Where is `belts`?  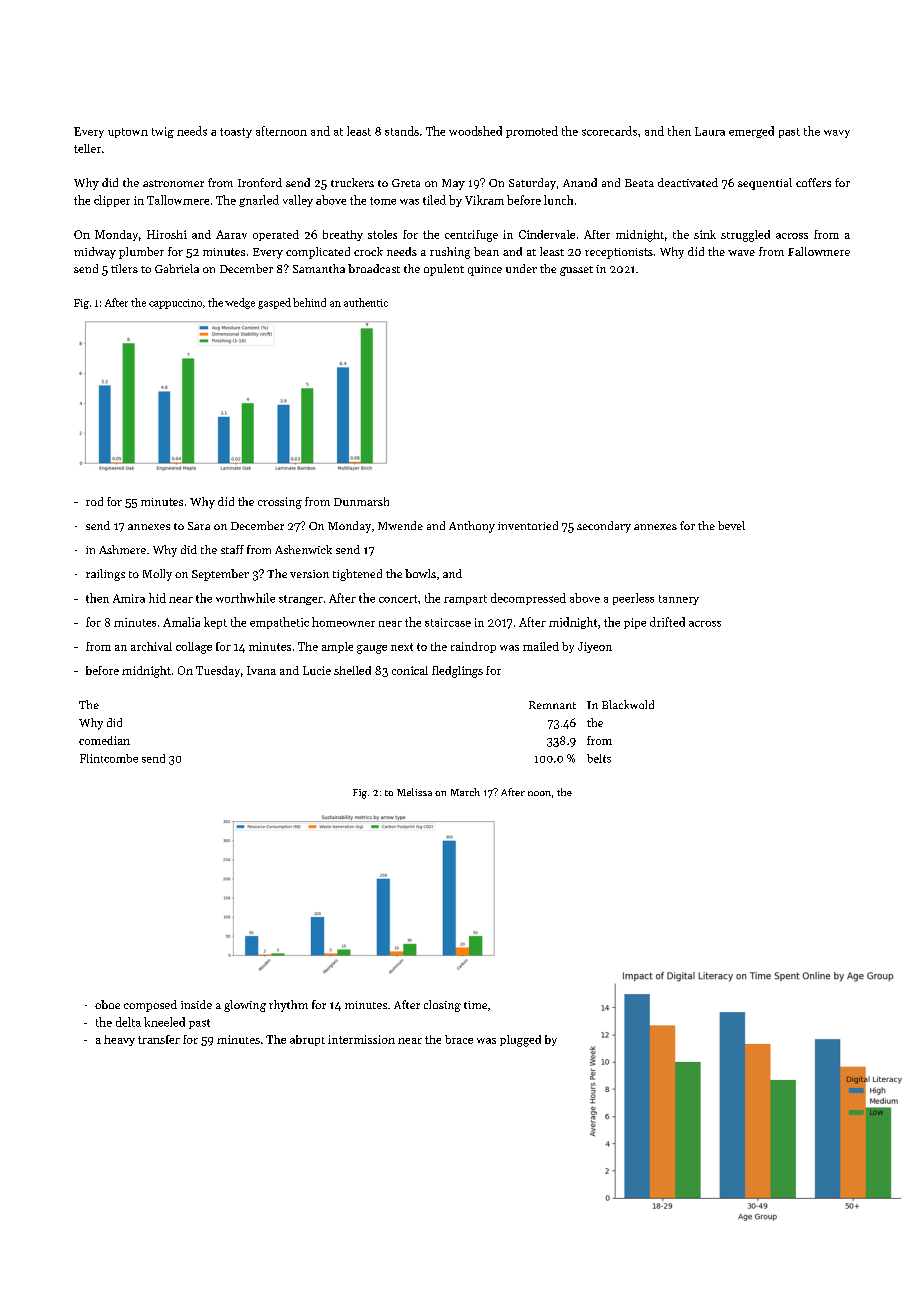
belts is located at coordinates (599, 758).
